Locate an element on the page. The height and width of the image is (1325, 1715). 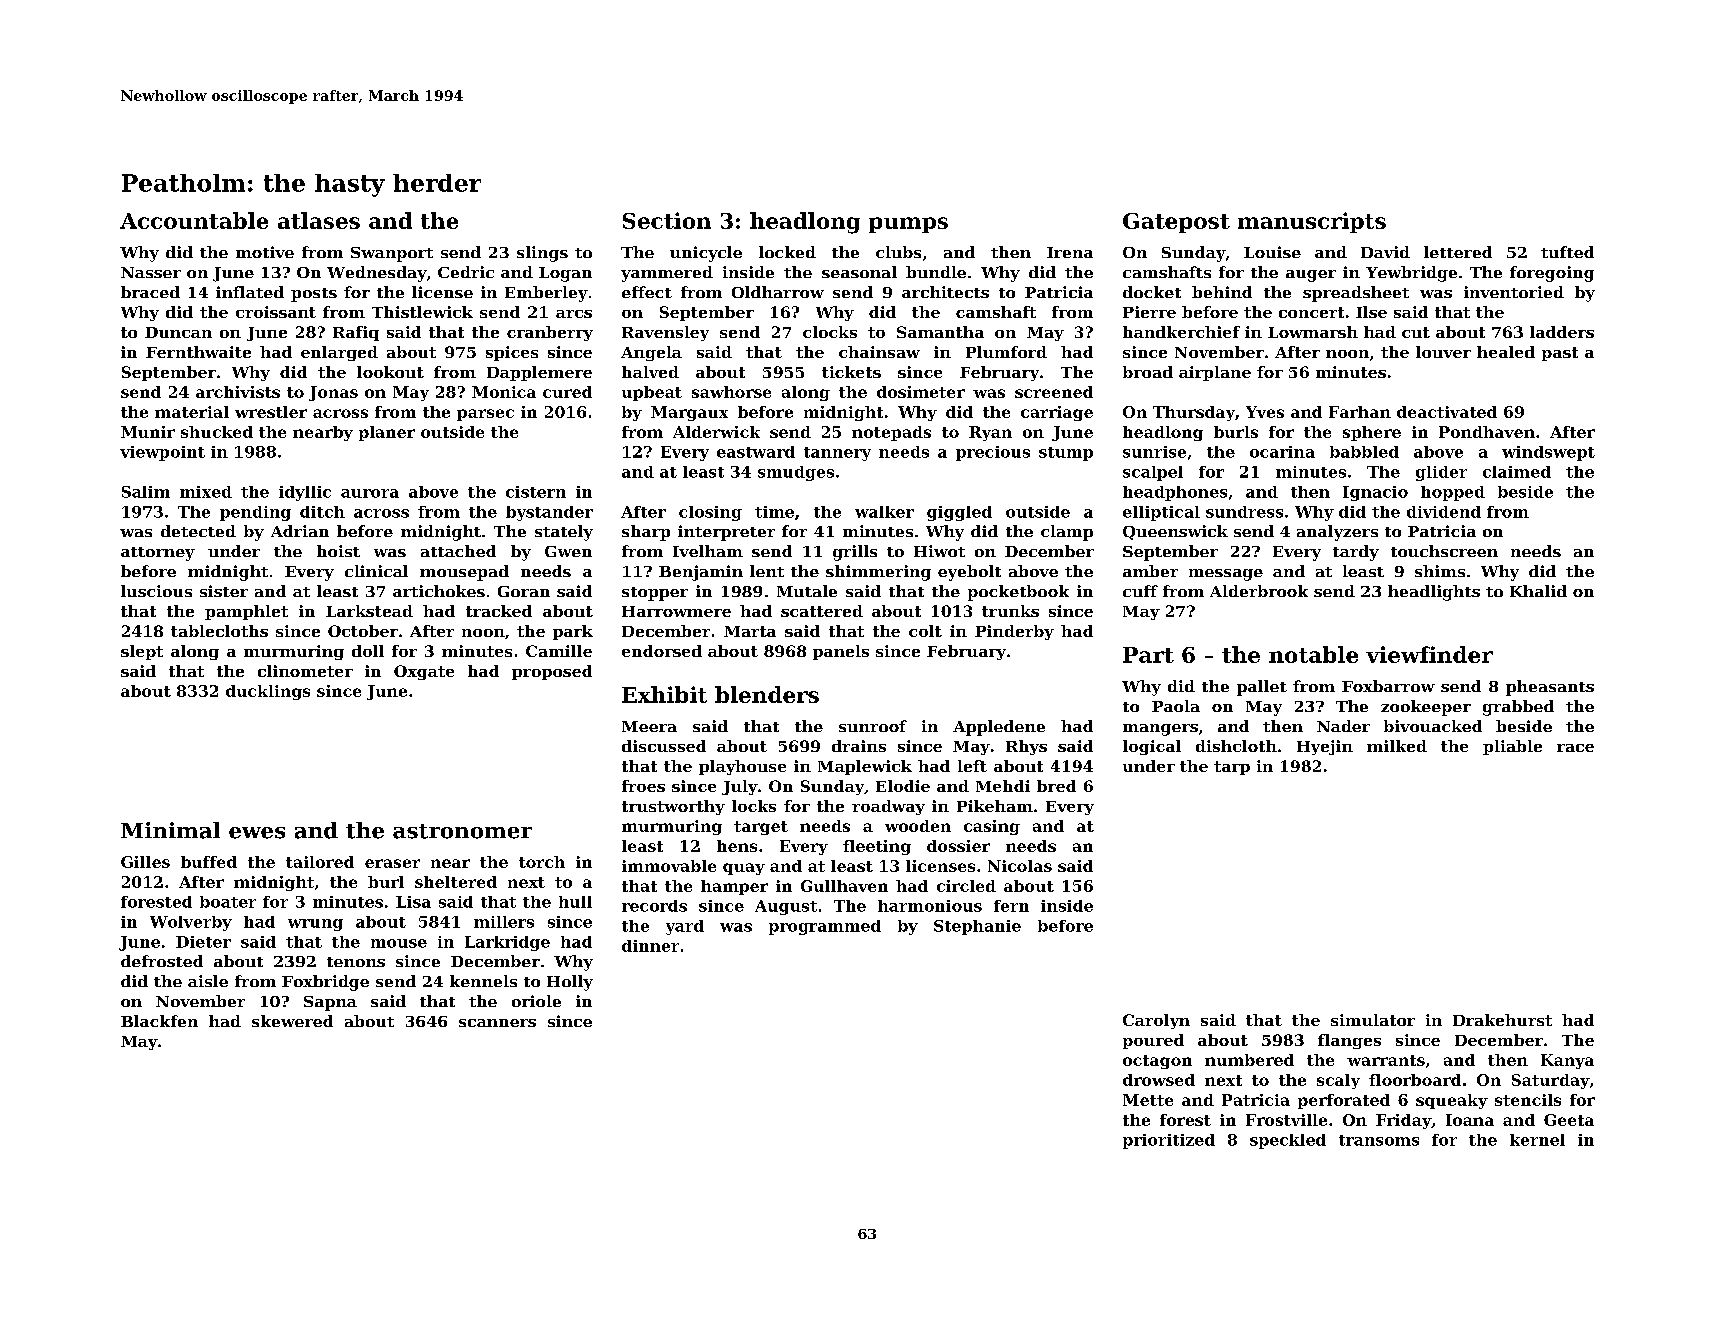
Elodie is located at coordinates (903, 786).
